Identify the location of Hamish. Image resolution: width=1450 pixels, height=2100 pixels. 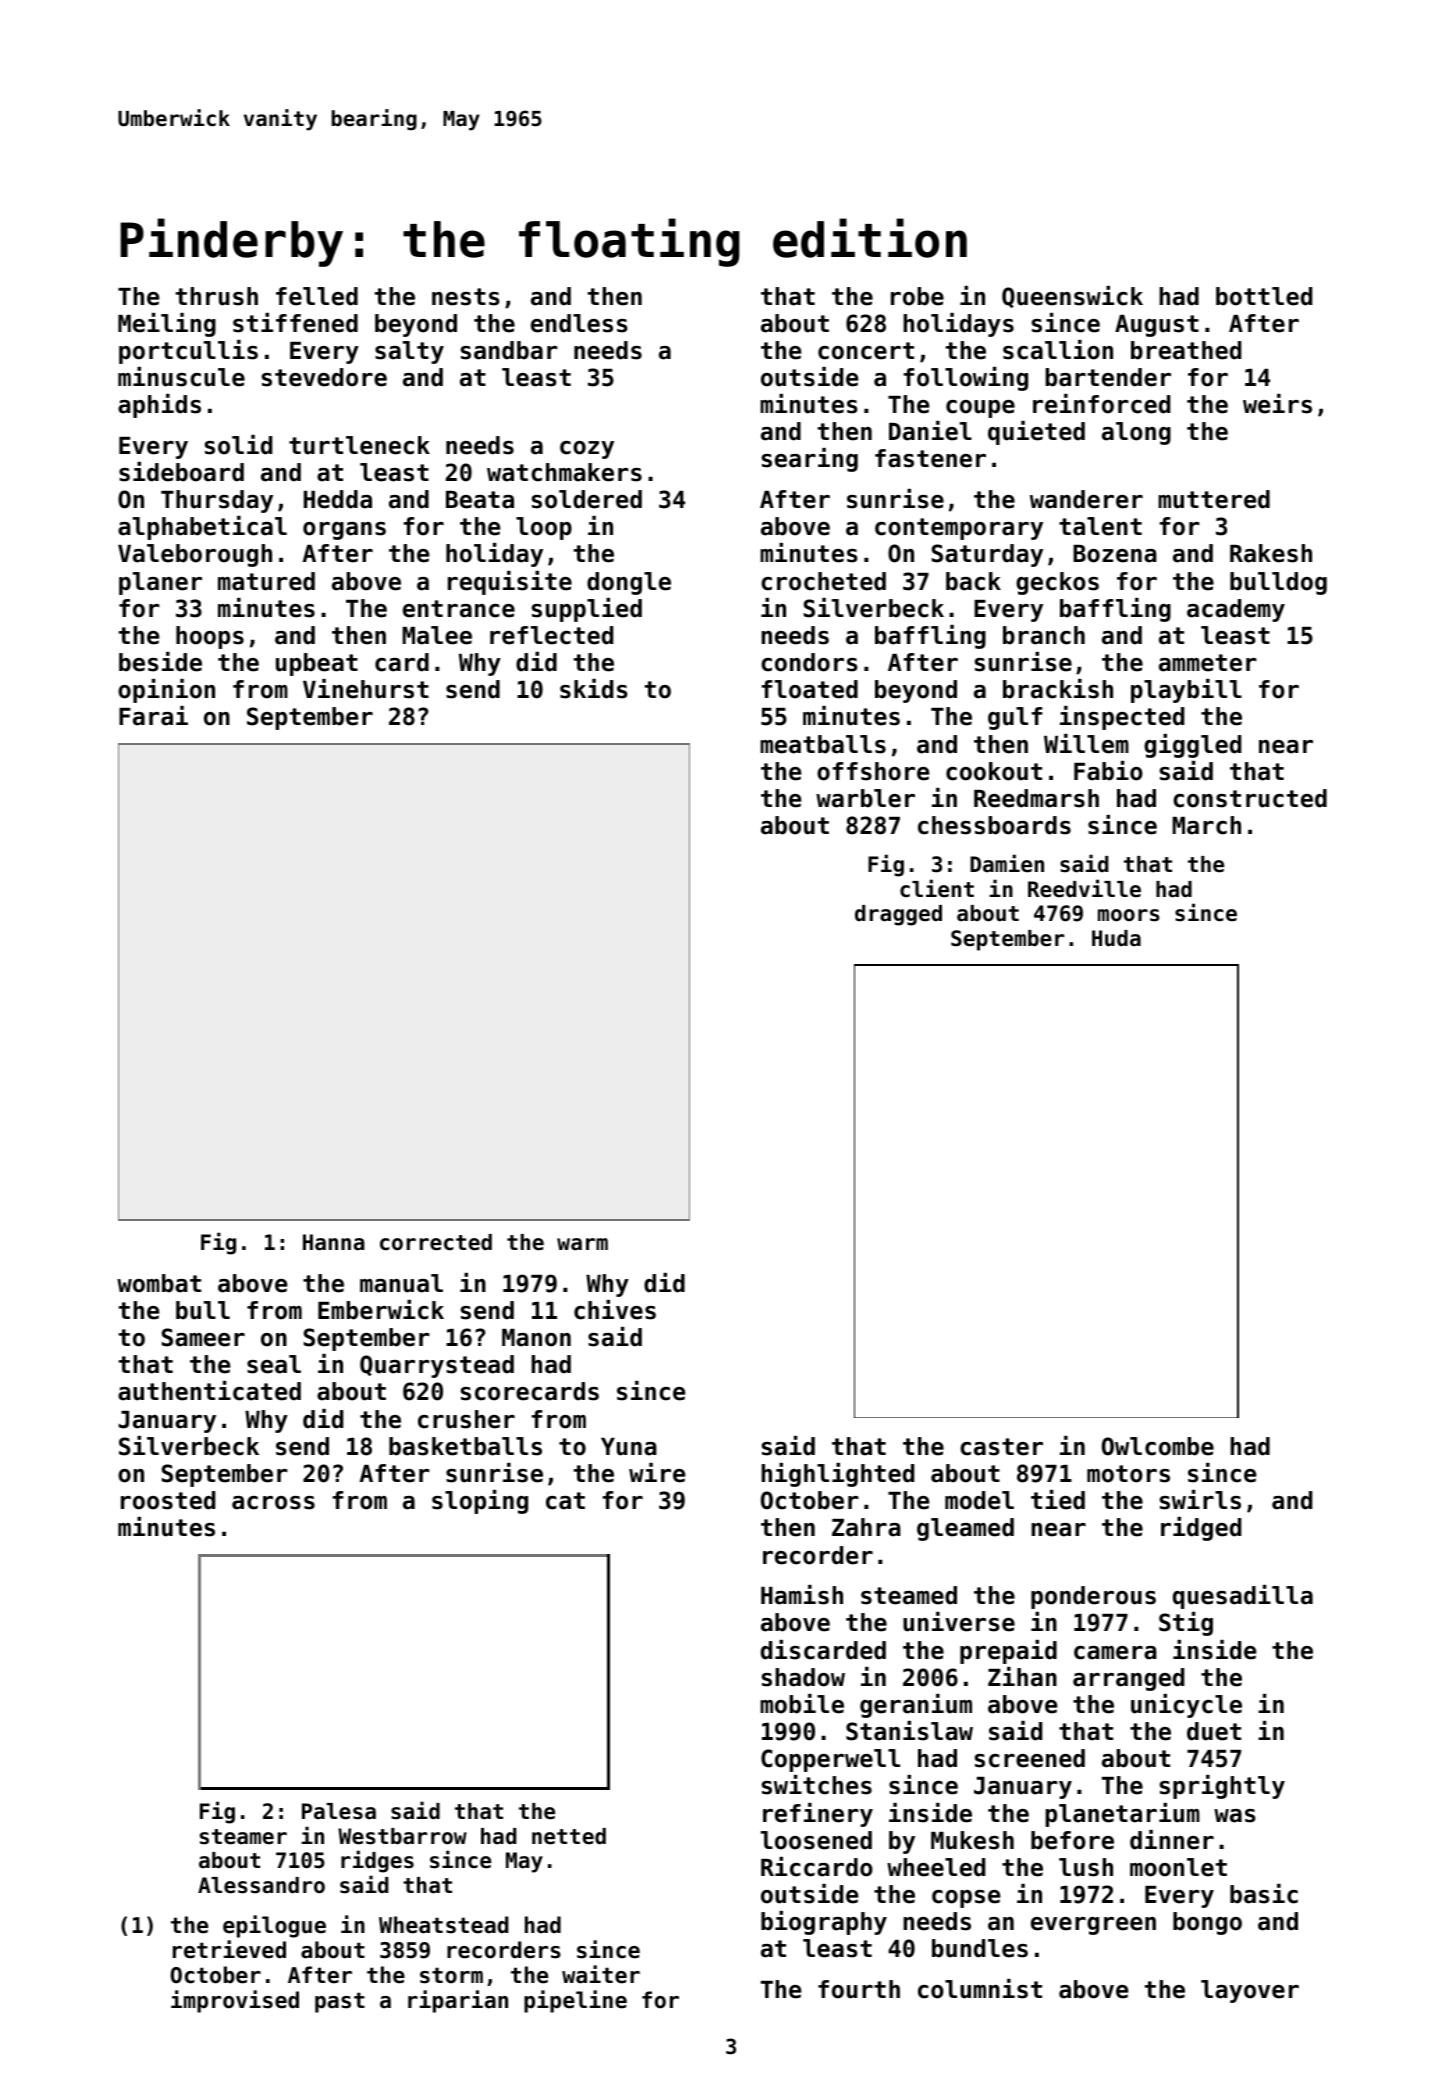
(802, 1595).
